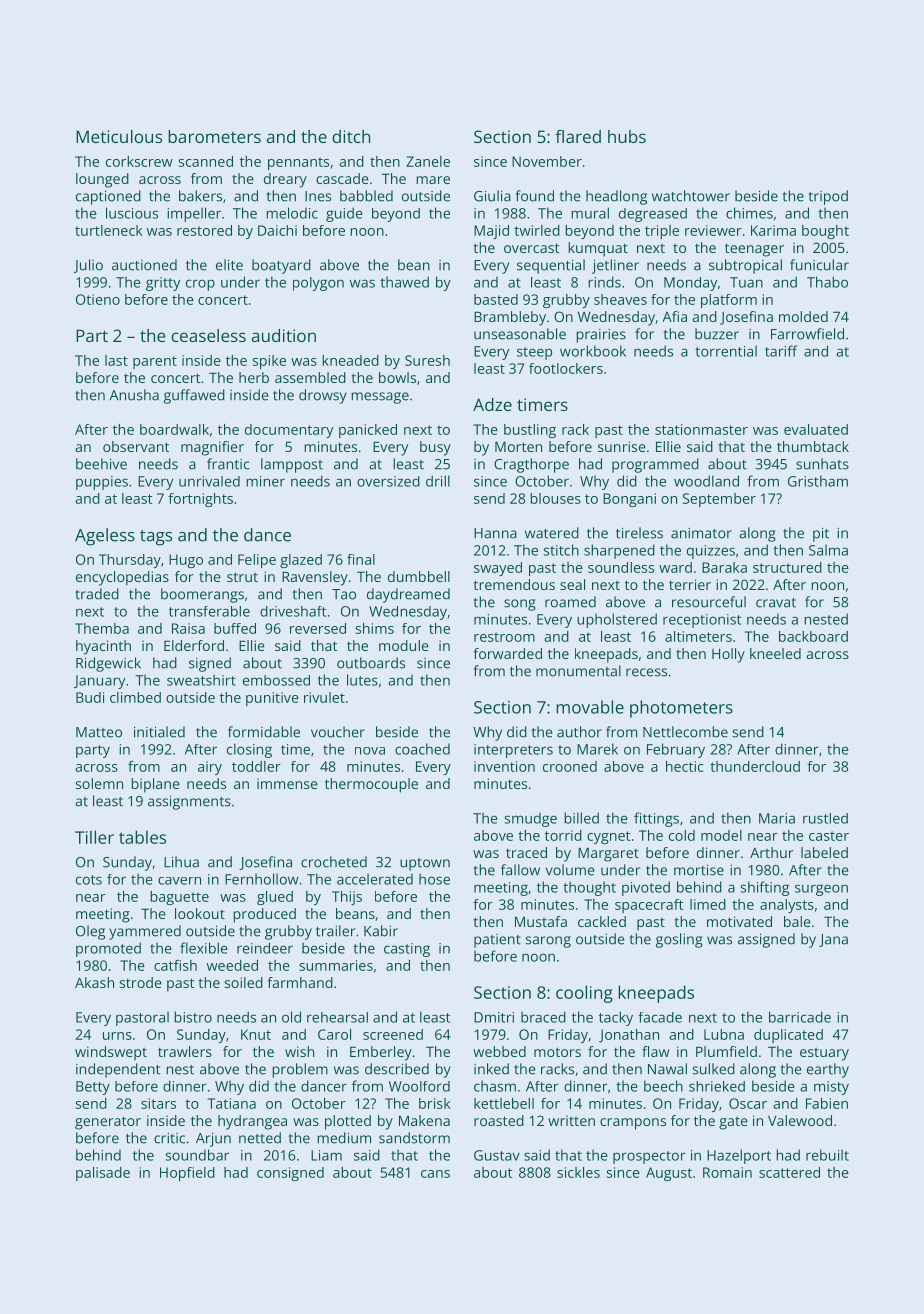 The image size is (924, 1314). What do you see at coordinates (159, 732) in the page?
I see `initialed` at bounding box center [159, 732].
